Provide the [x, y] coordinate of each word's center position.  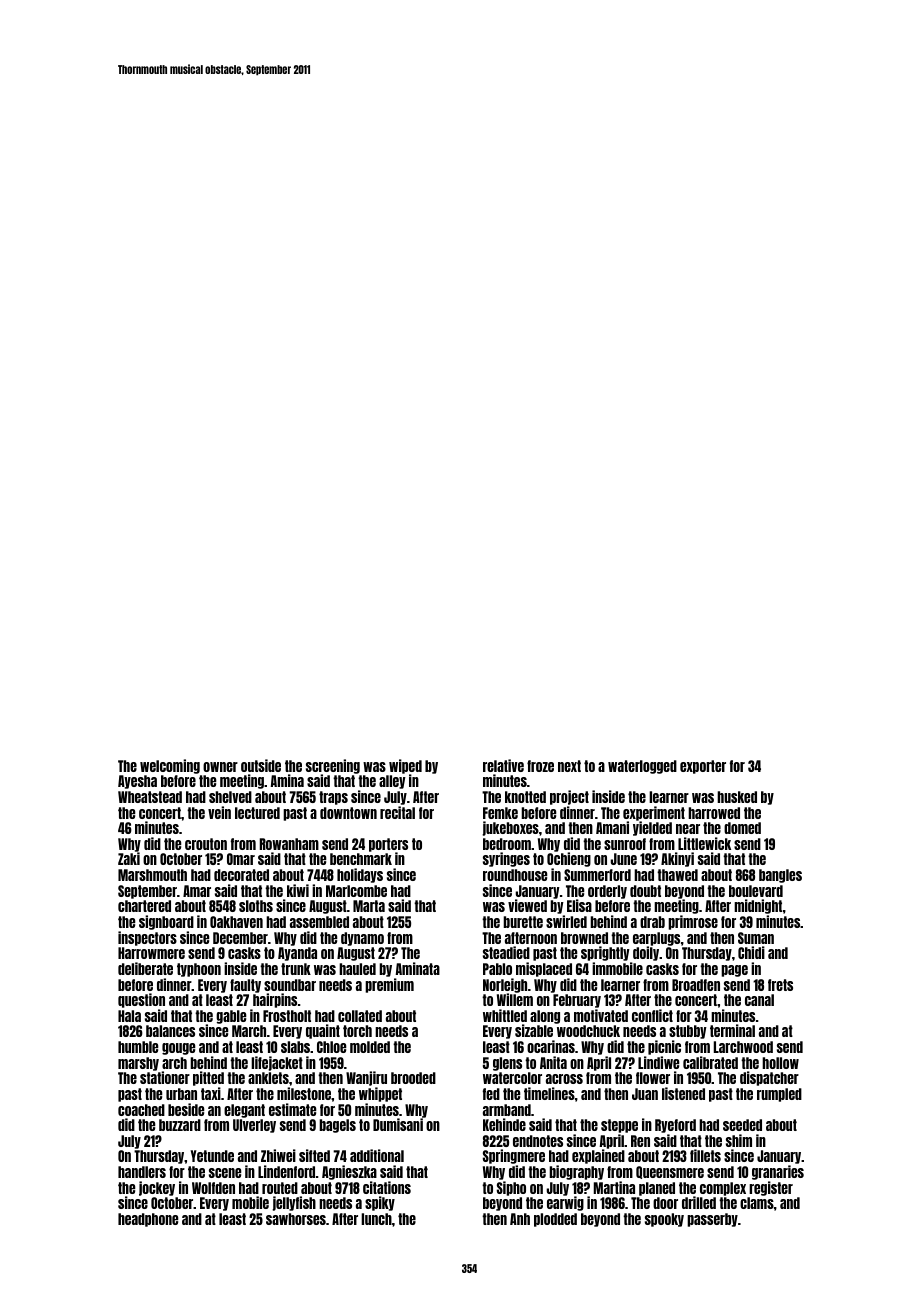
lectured [257, 813]
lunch [376, 1219]
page [734, 971]
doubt [645, 891]
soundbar [290, 985]
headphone [148, 1220]
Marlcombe [356, 891]
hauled [357, 969]
